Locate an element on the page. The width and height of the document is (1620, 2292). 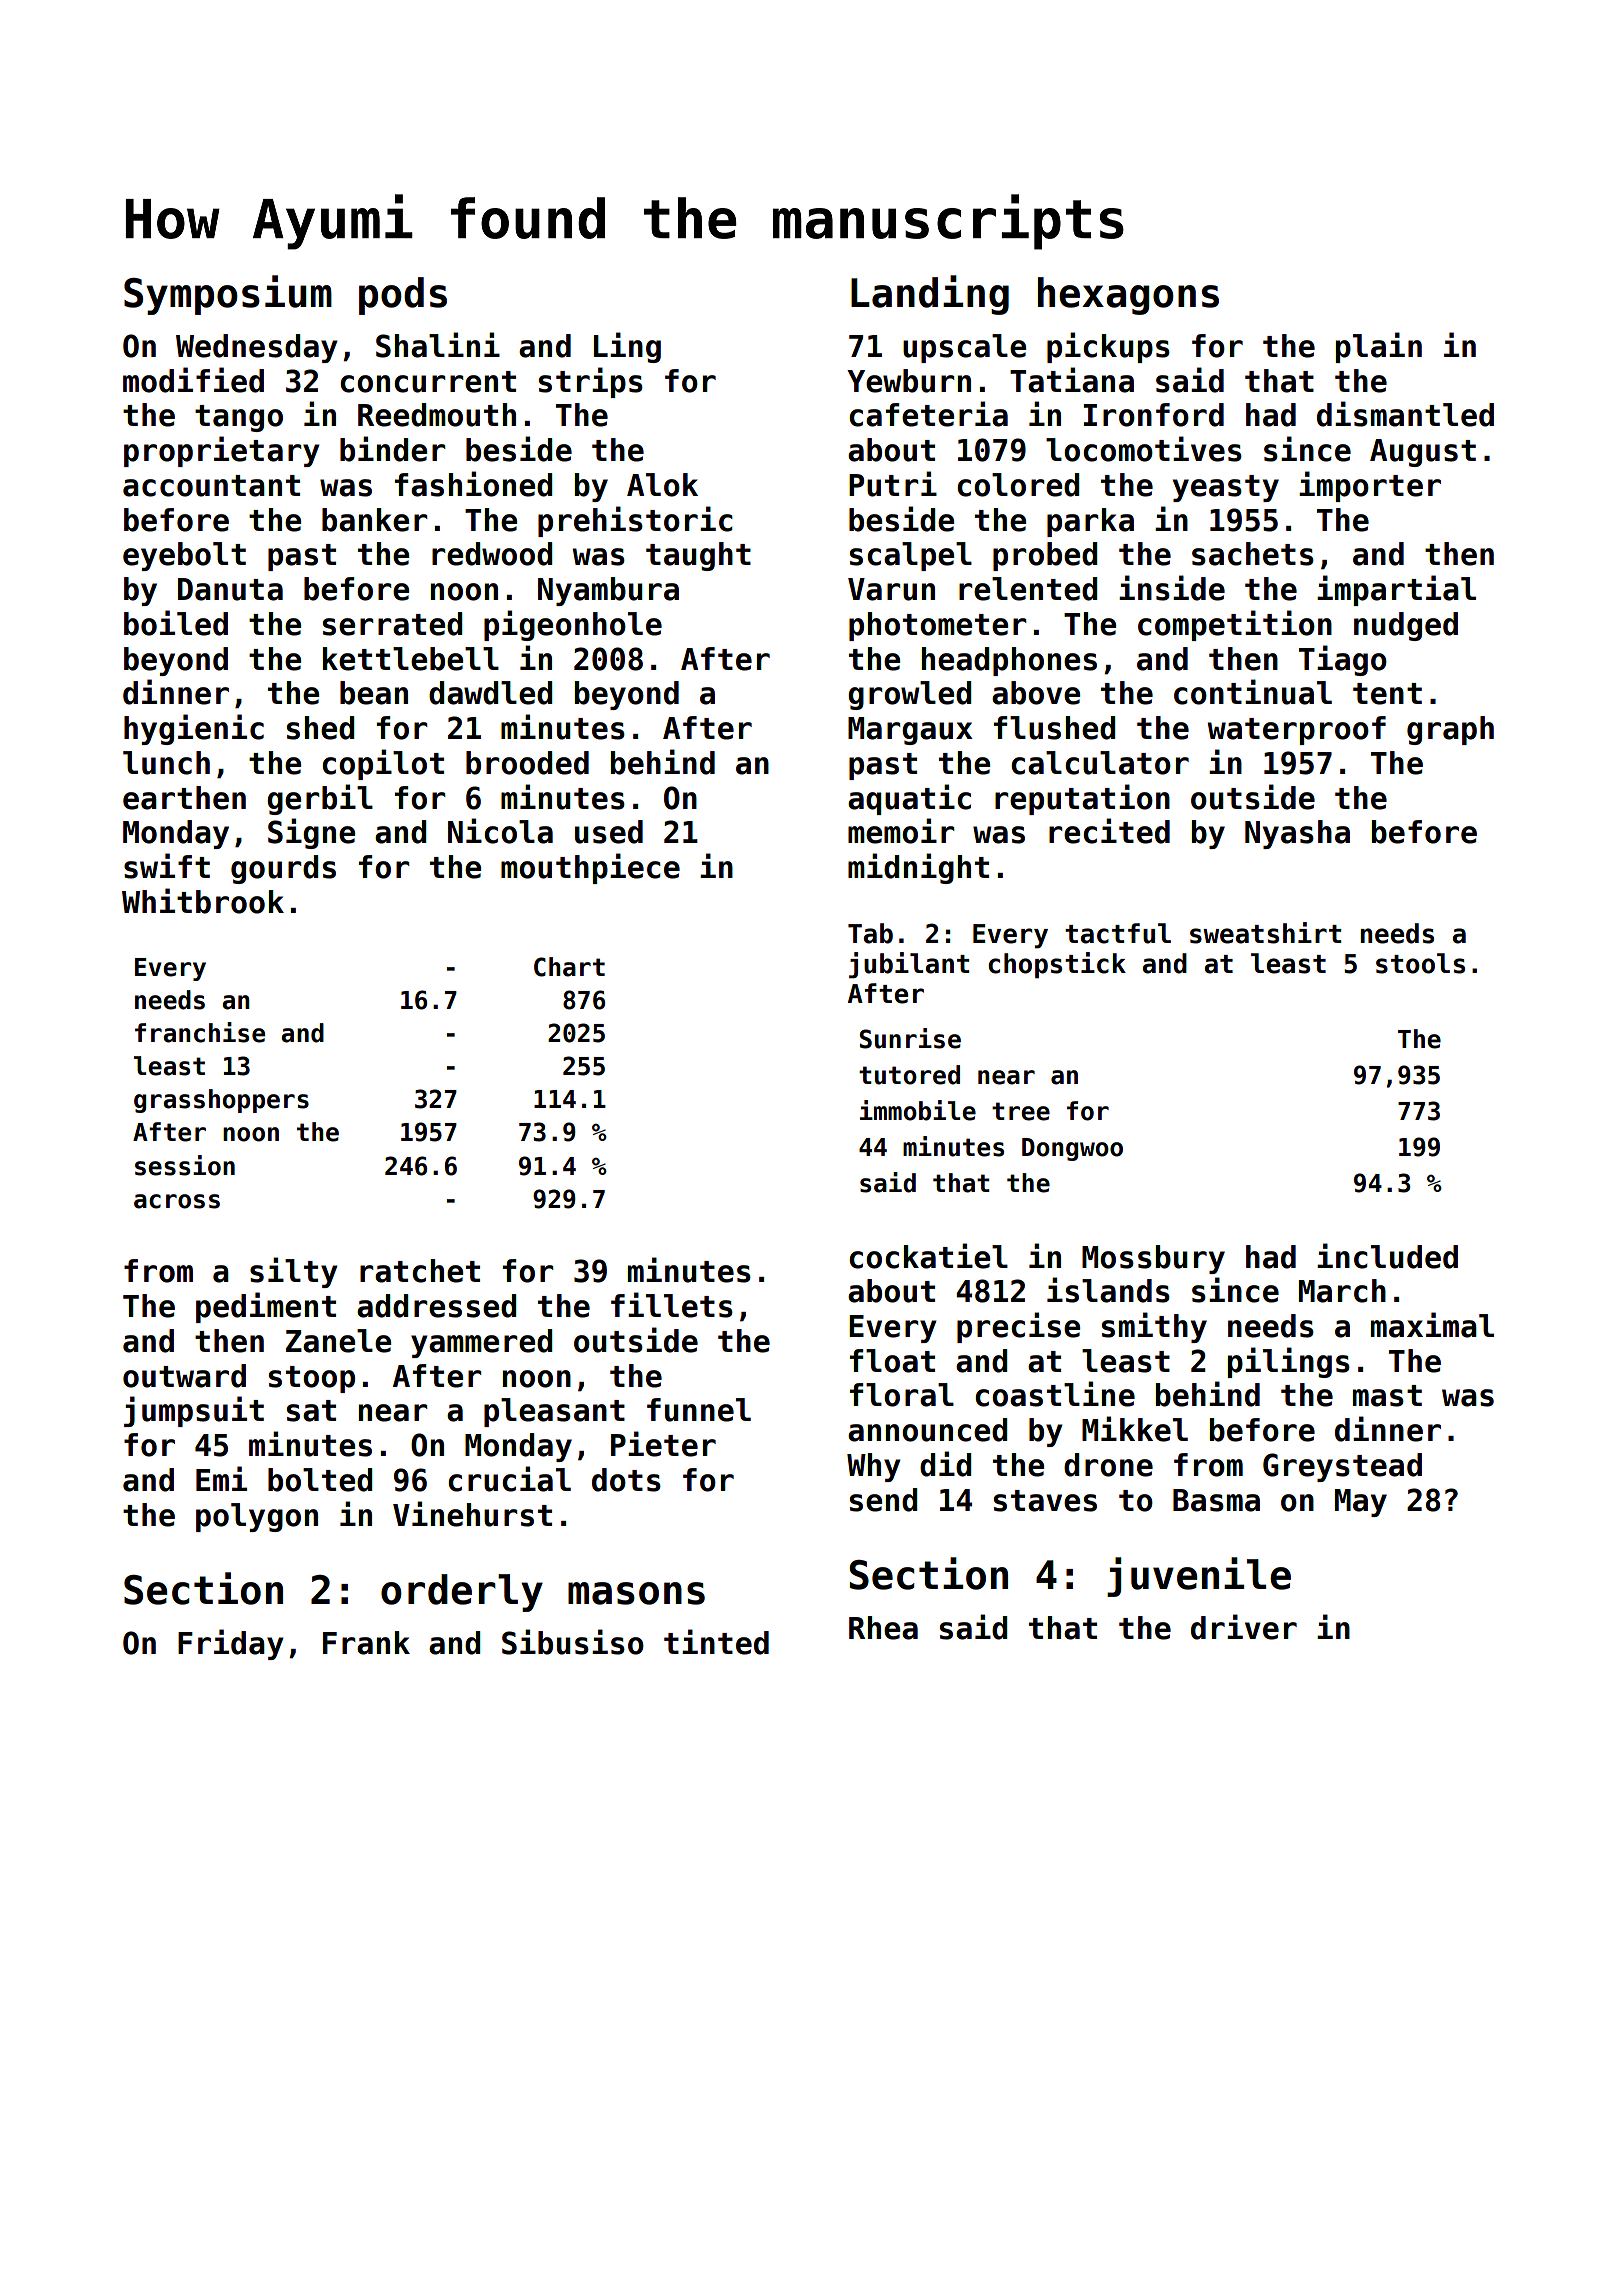
chopstick is located at coordinates (1057, 965).
